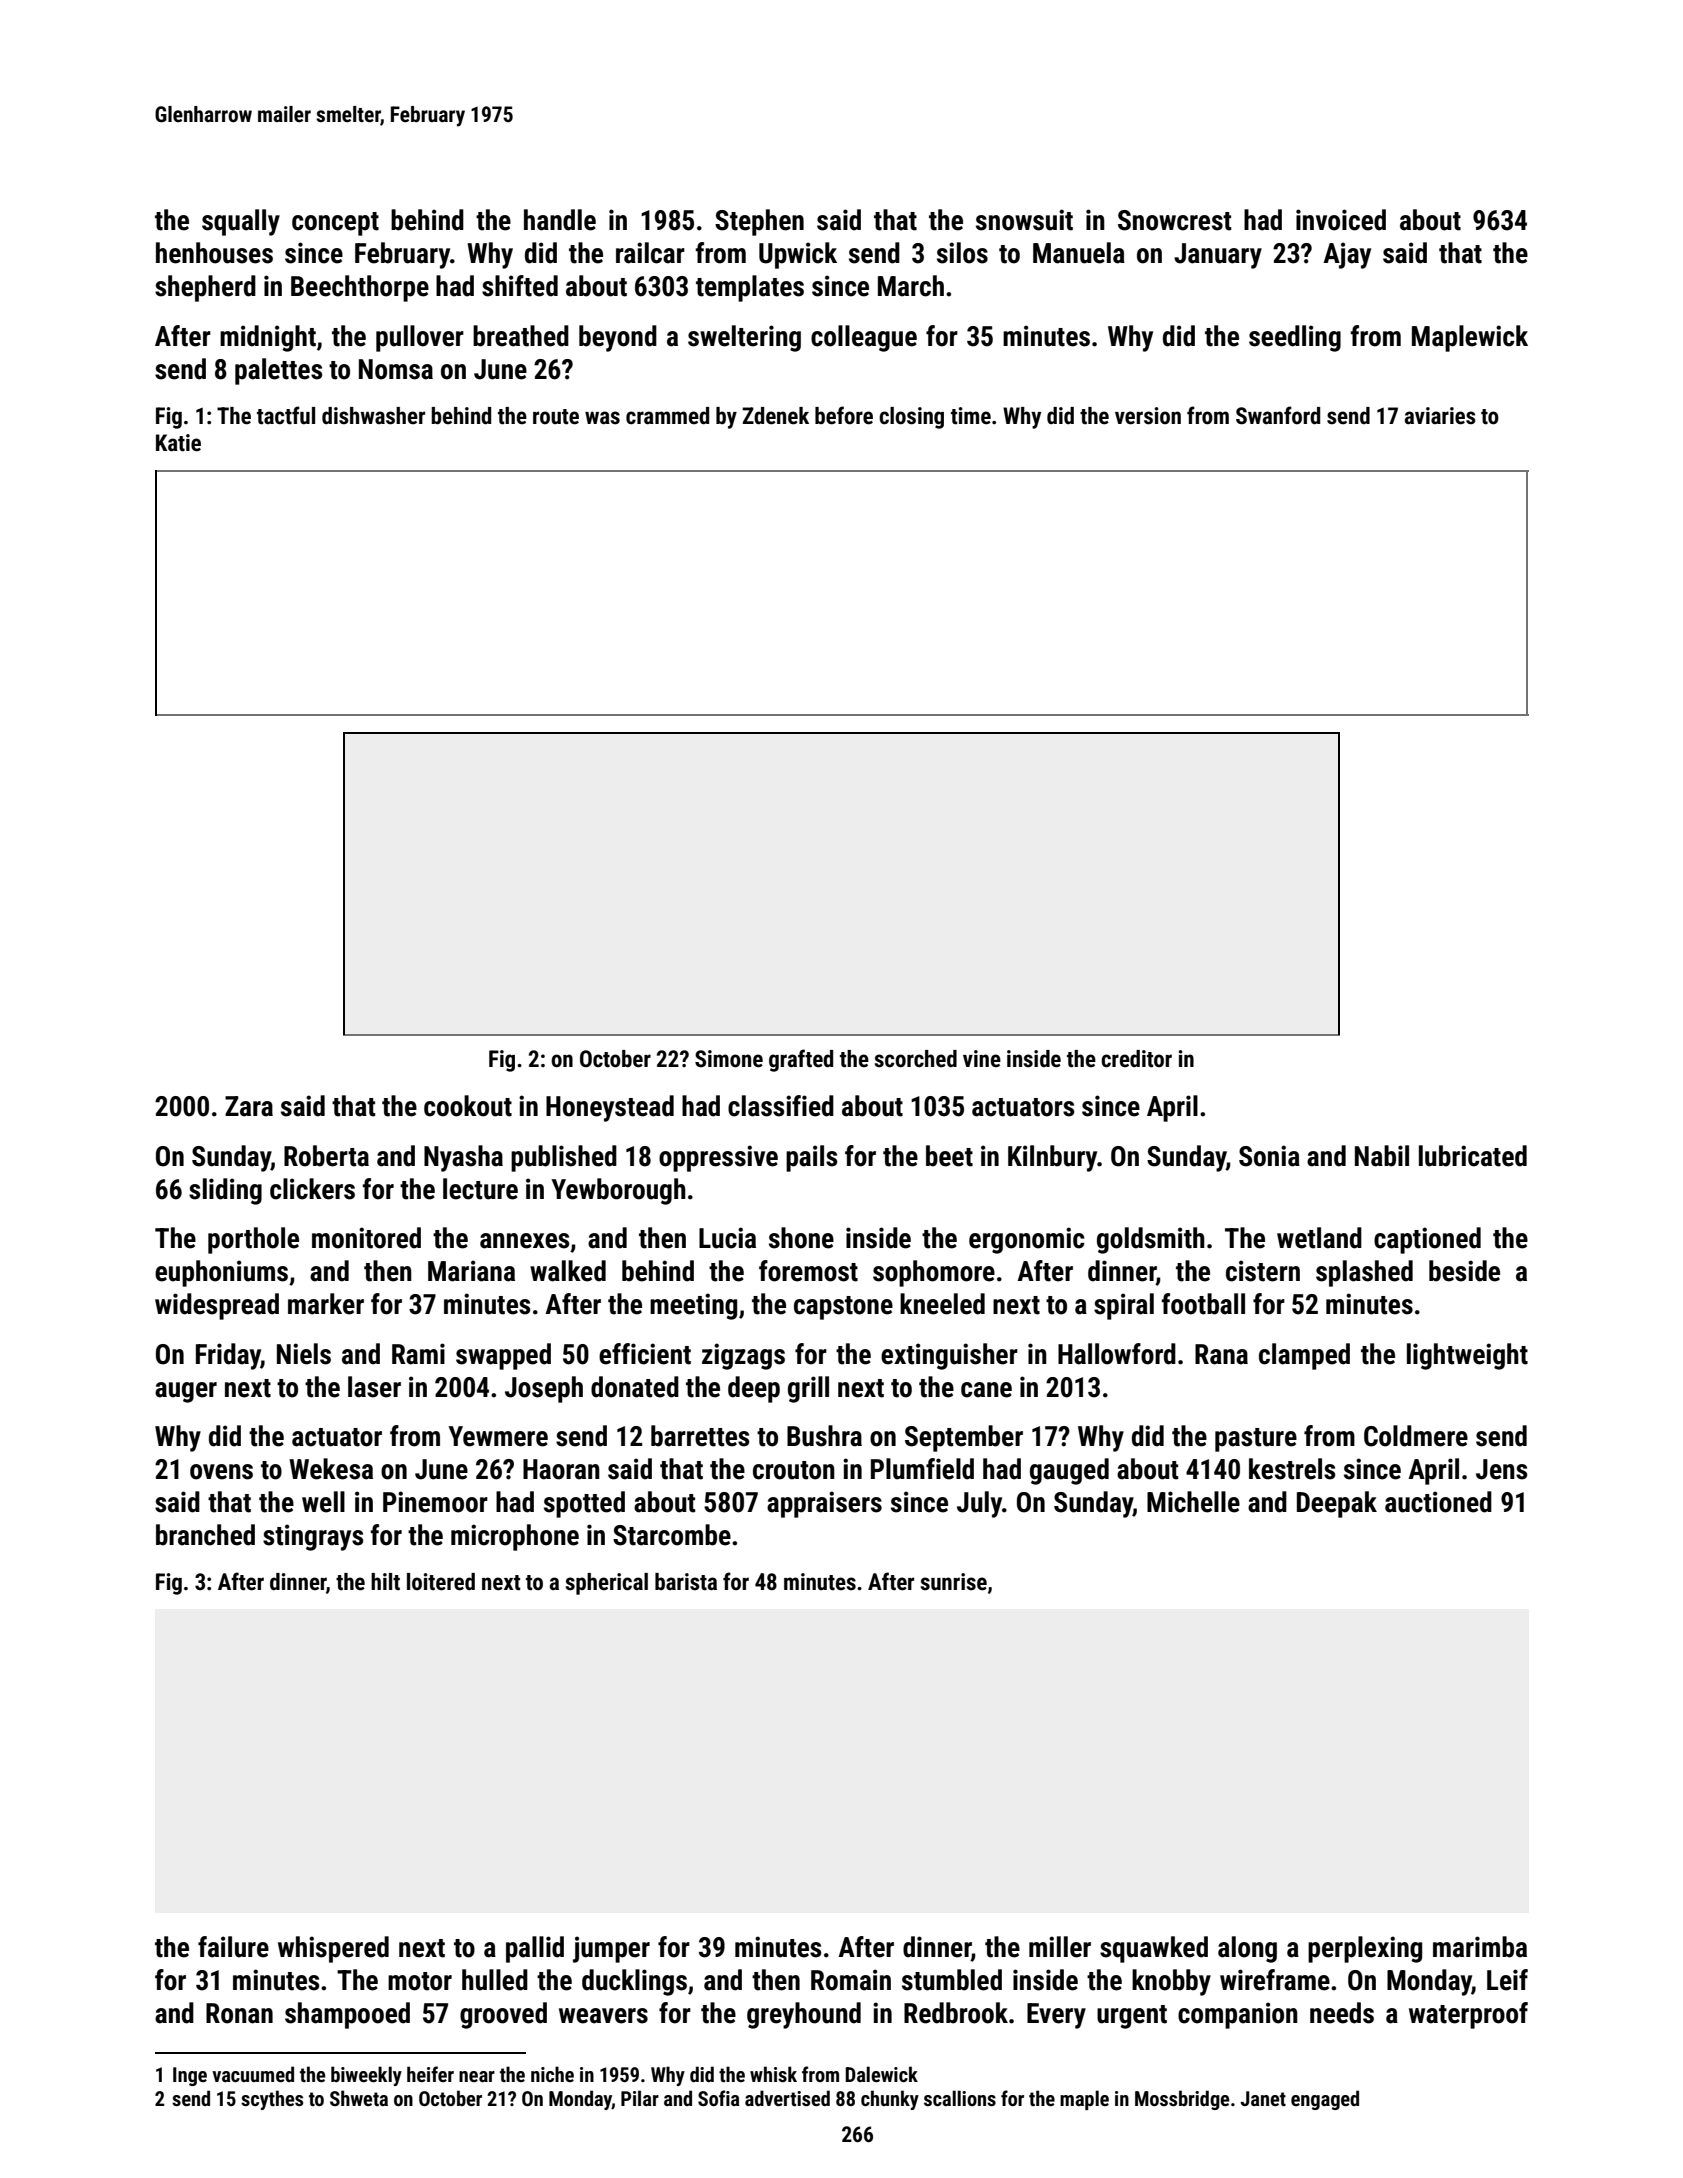  Describe the element at coordinates (1341, 220) in the screenshot. I see `invoiced` at that location.
